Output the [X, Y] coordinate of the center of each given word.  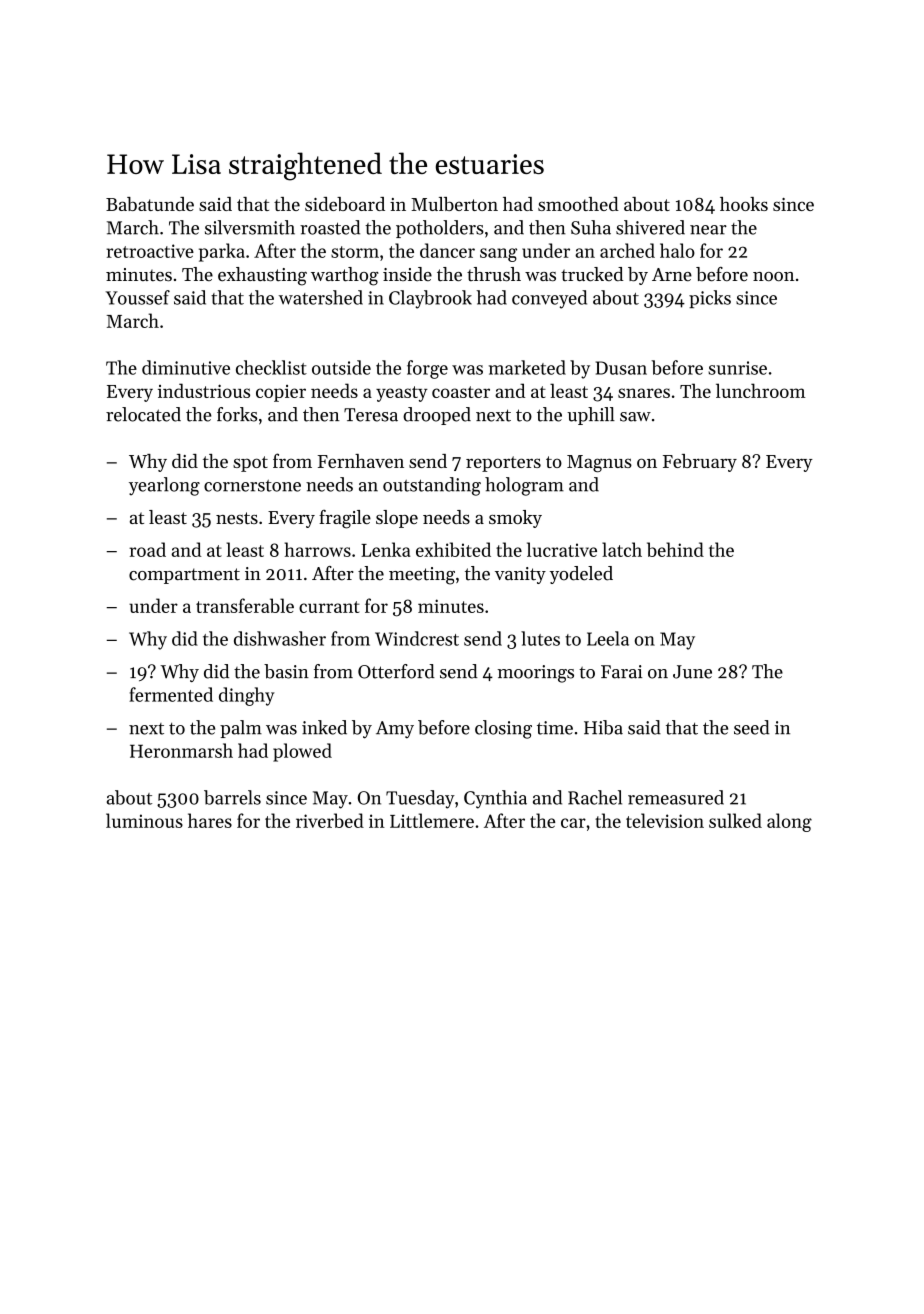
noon [773, 276]
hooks [744, 204]
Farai [621, 672]
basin [286, 671]
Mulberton [454, 204]
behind [675, 549]
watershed [321, 297]
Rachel [595, 797]
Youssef [138, 297]
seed [752, 727]
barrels [232, 797]
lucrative [562, 549]
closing [503, 729]
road [147, 549]
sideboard [345, 204]
